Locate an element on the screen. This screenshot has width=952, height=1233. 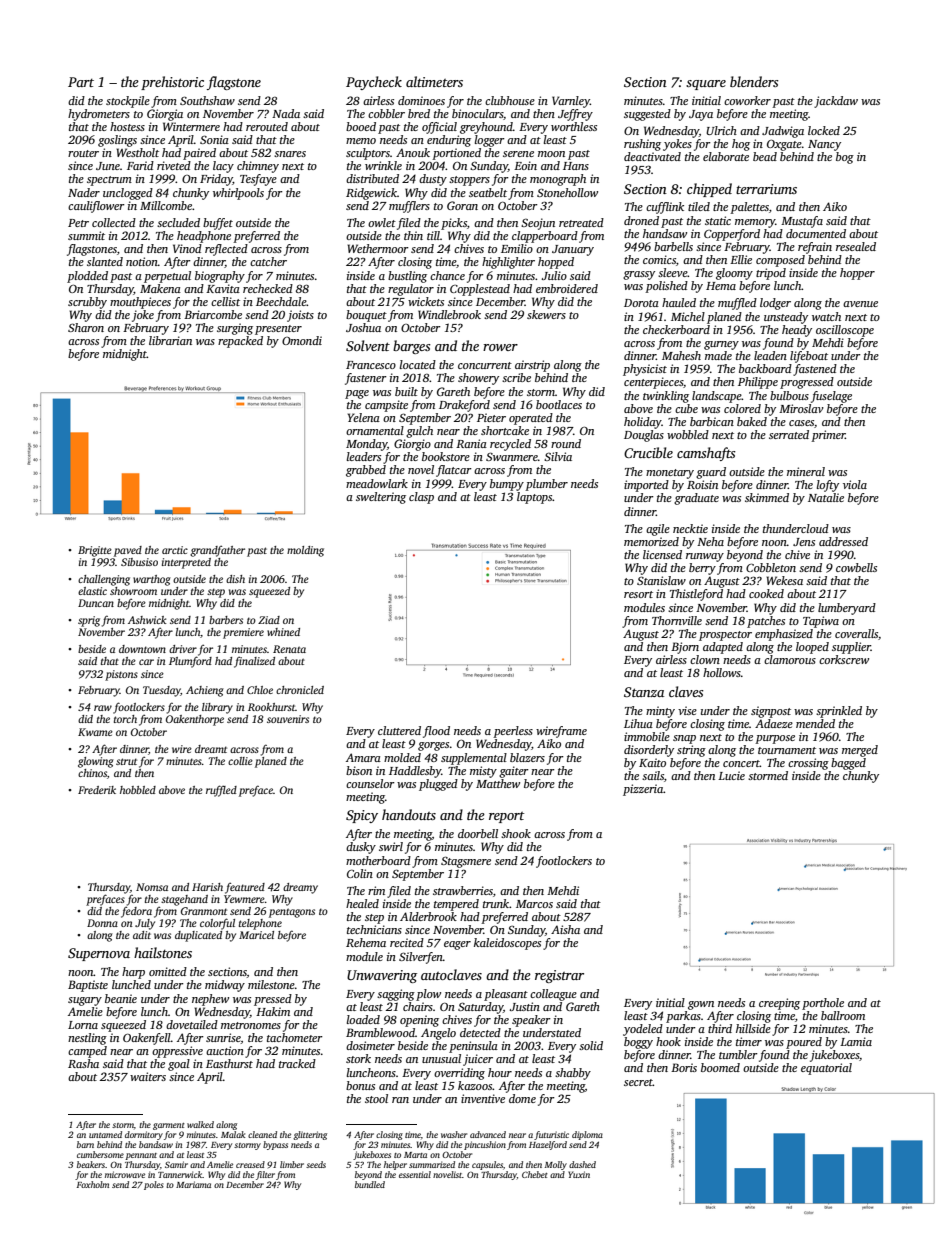
locked is located at coordinates (824, 130).
